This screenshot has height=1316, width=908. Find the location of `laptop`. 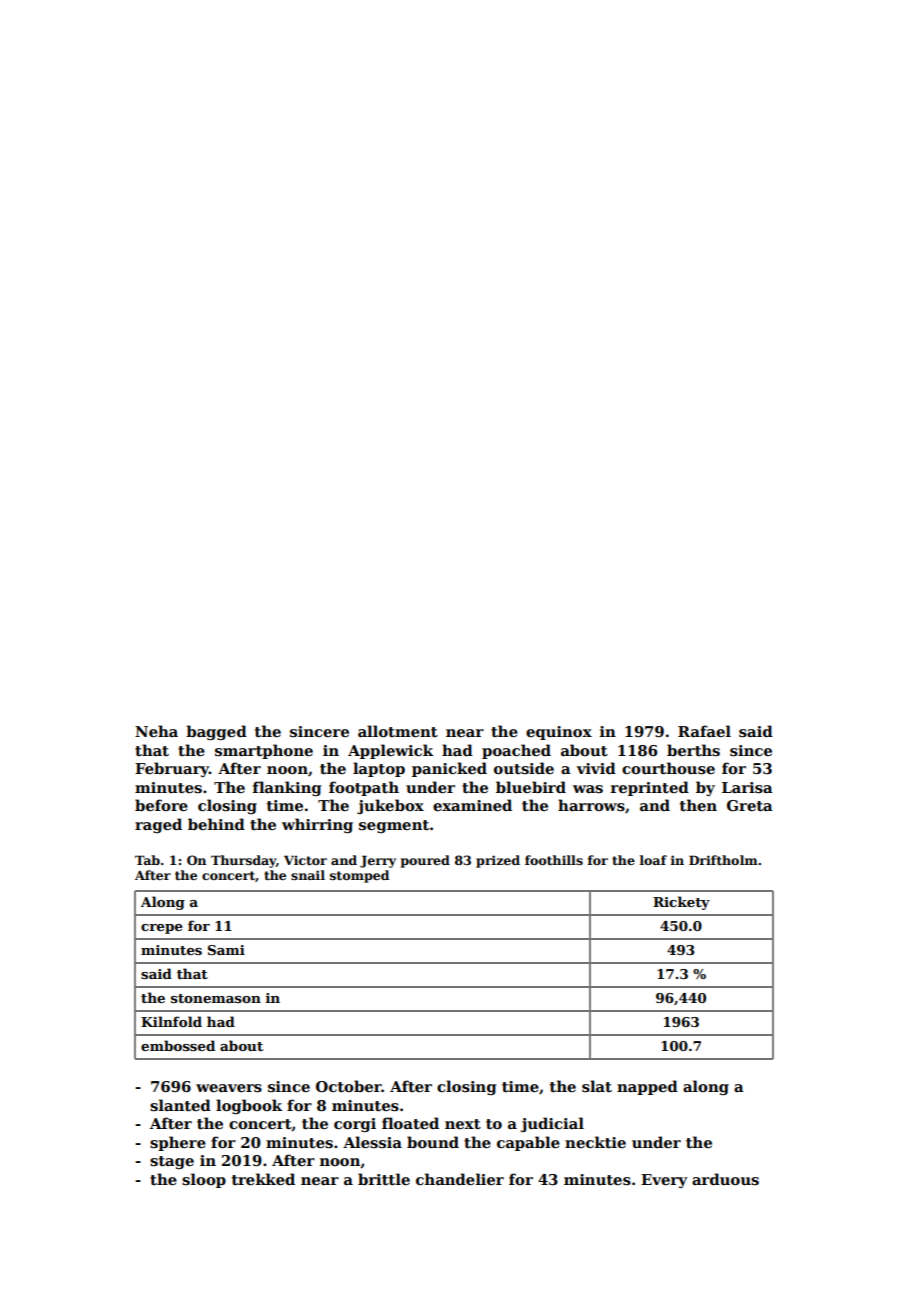

laptop is located at coordinates (379, 769).
